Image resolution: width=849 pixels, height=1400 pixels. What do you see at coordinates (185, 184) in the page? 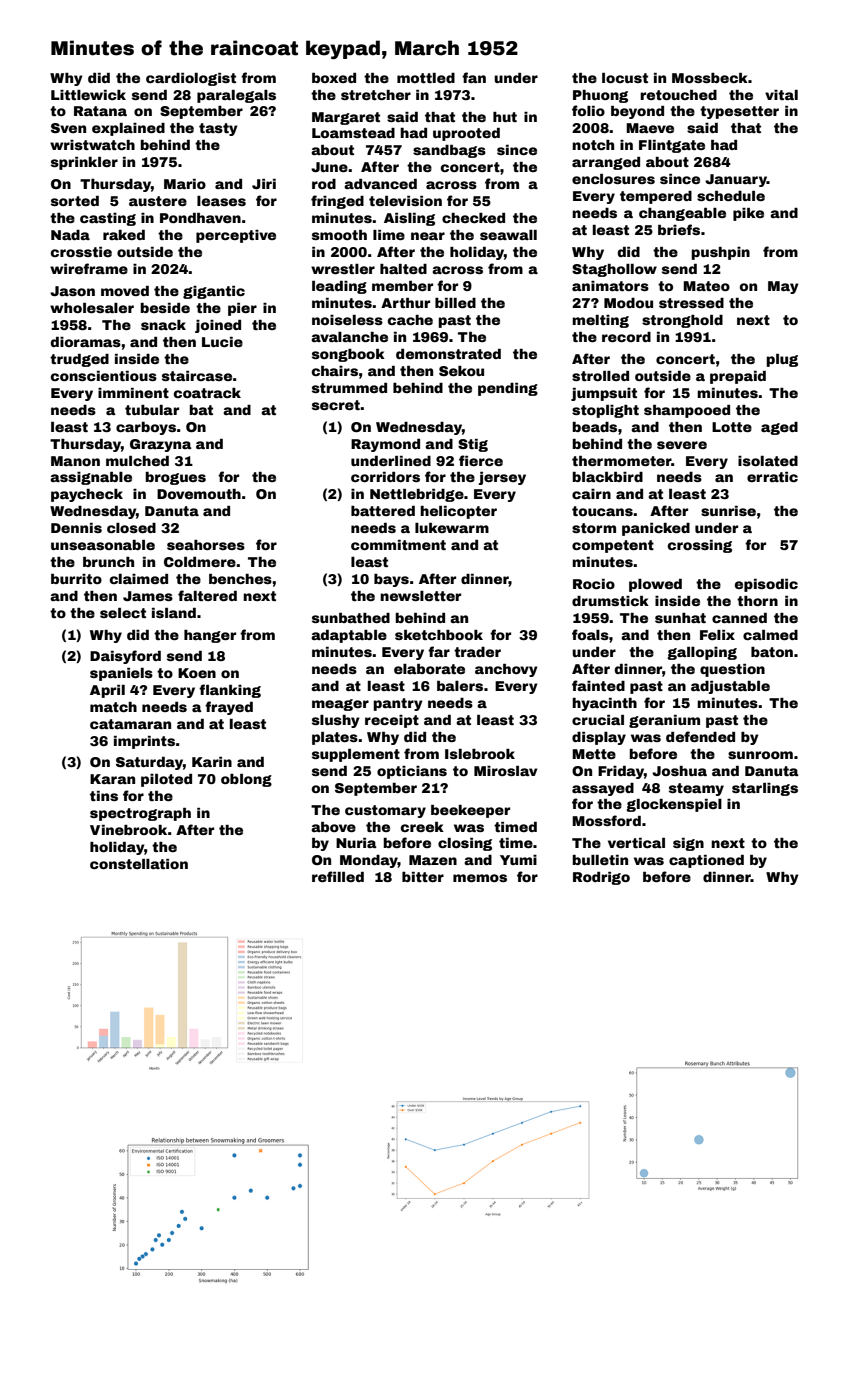
I see `Mario` at bounding box center [185, 184].
